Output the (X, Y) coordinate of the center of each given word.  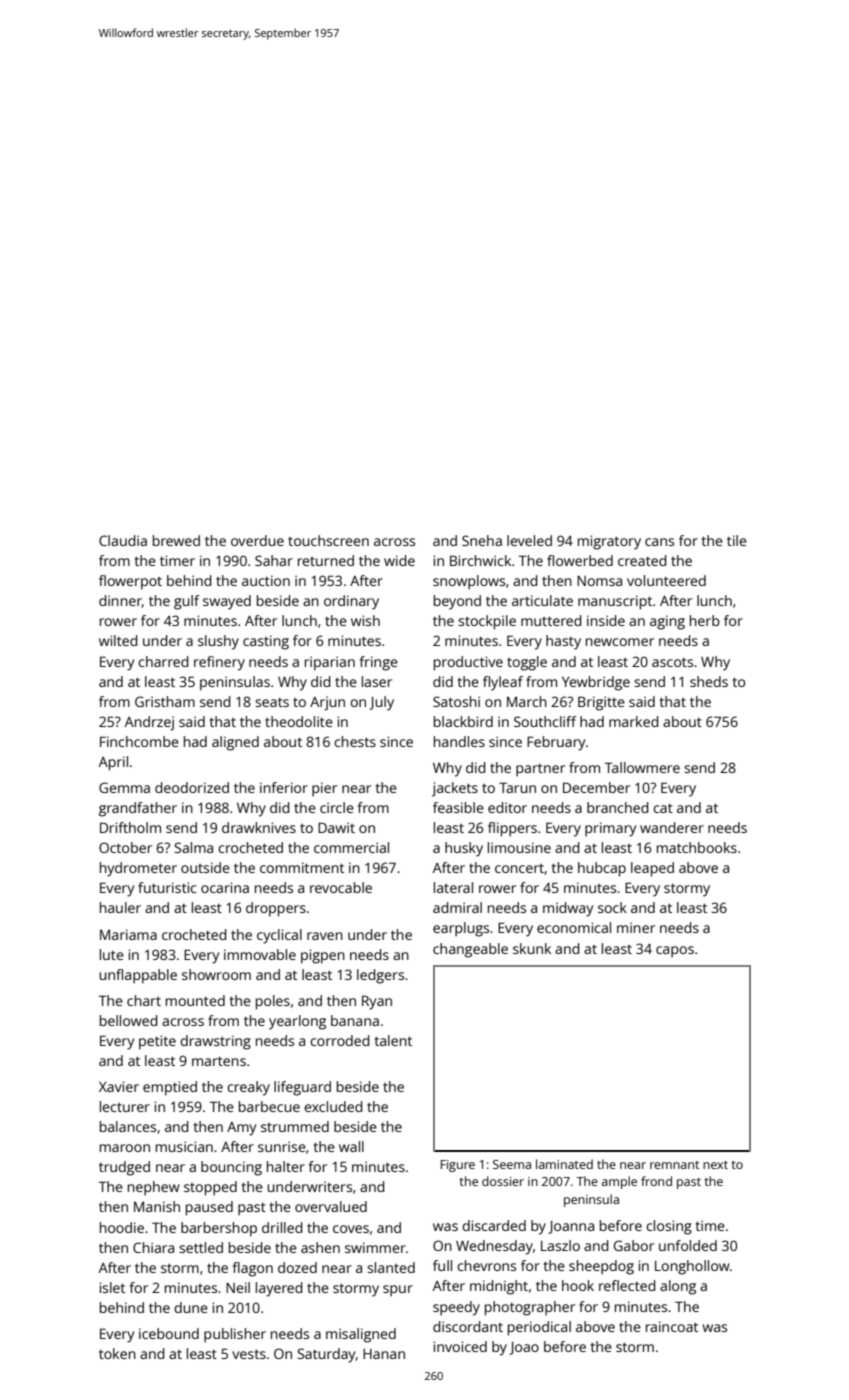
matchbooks (697, 847)
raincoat (672, 1326)
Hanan (384, 1354)
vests (249, 1354)
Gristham (165, 701)
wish (365, 620)
